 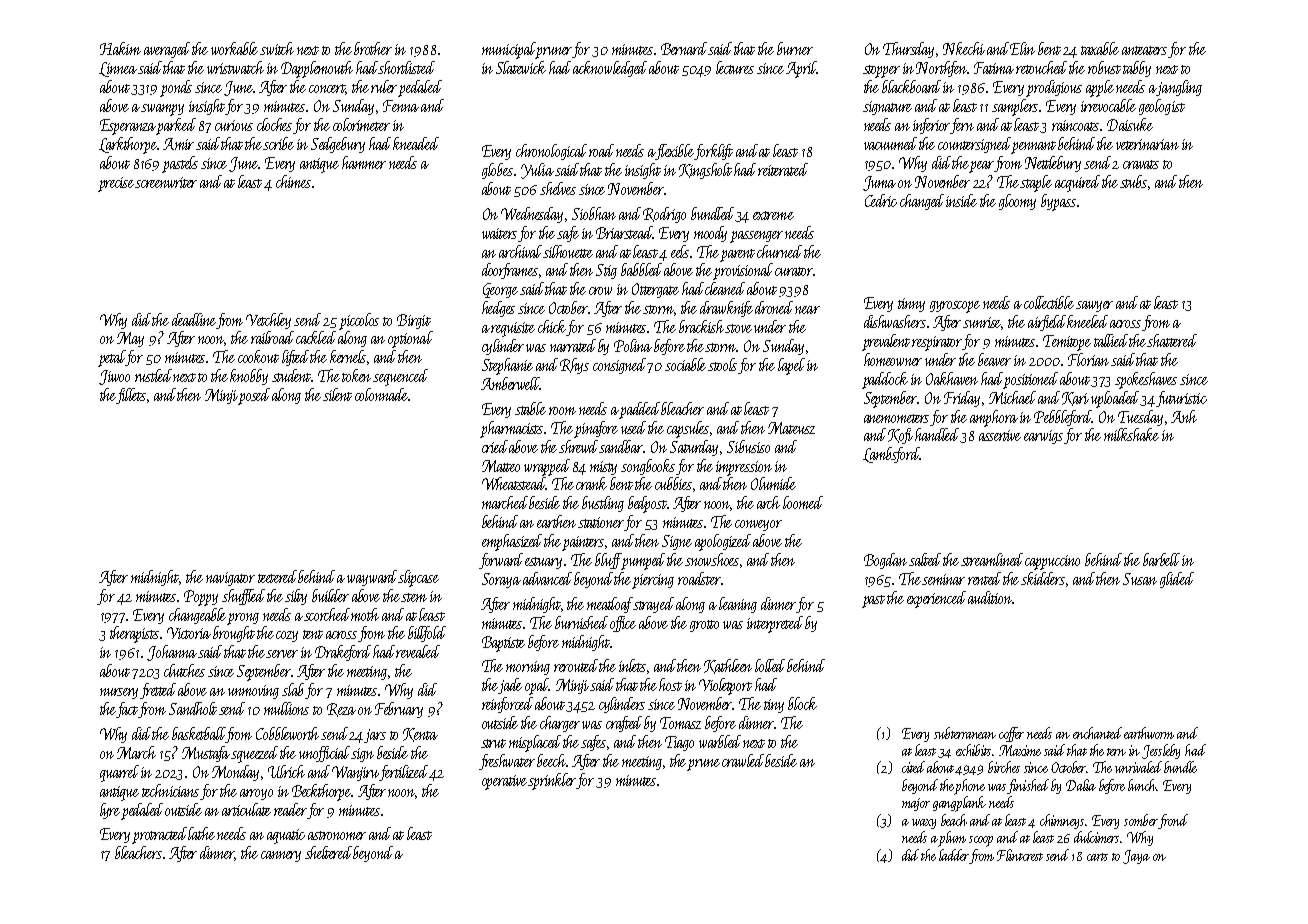 What do you see at coordinates (337, 394) in the document?
I see `silent` at bounding box center [337, 394].
